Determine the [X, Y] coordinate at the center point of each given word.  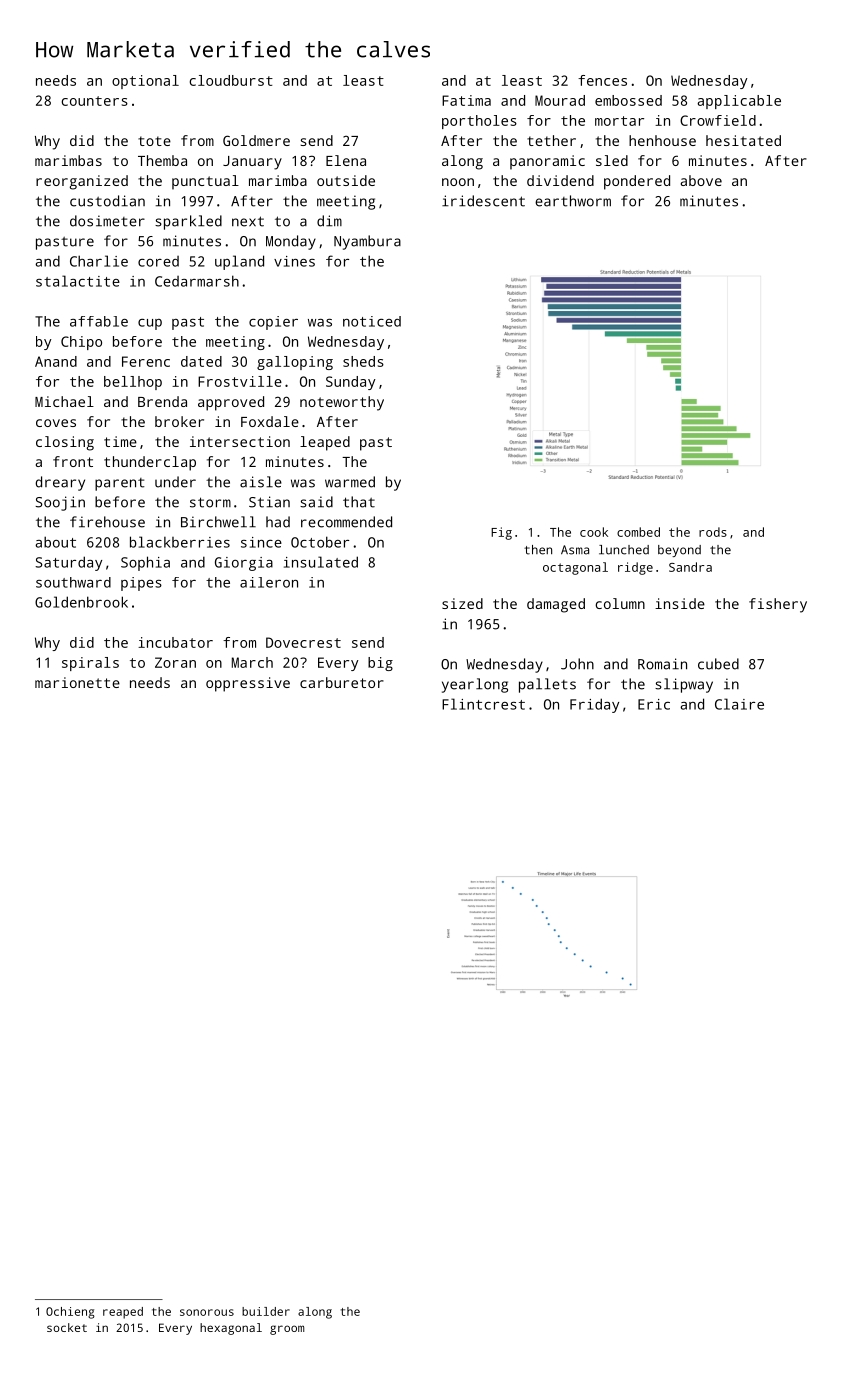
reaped [123, 1313]
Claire [739, 704]
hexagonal [231, 1329]
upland [239, 262]
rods [713, 532]
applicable [739, 102]
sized [462, 603]
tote [154, 141]
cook [594, 532]
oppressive [248, 684]
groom [287, 1330]
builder [266, 1311]
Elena [346, 160]
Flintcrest [483, 704]
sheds [363, 361]
